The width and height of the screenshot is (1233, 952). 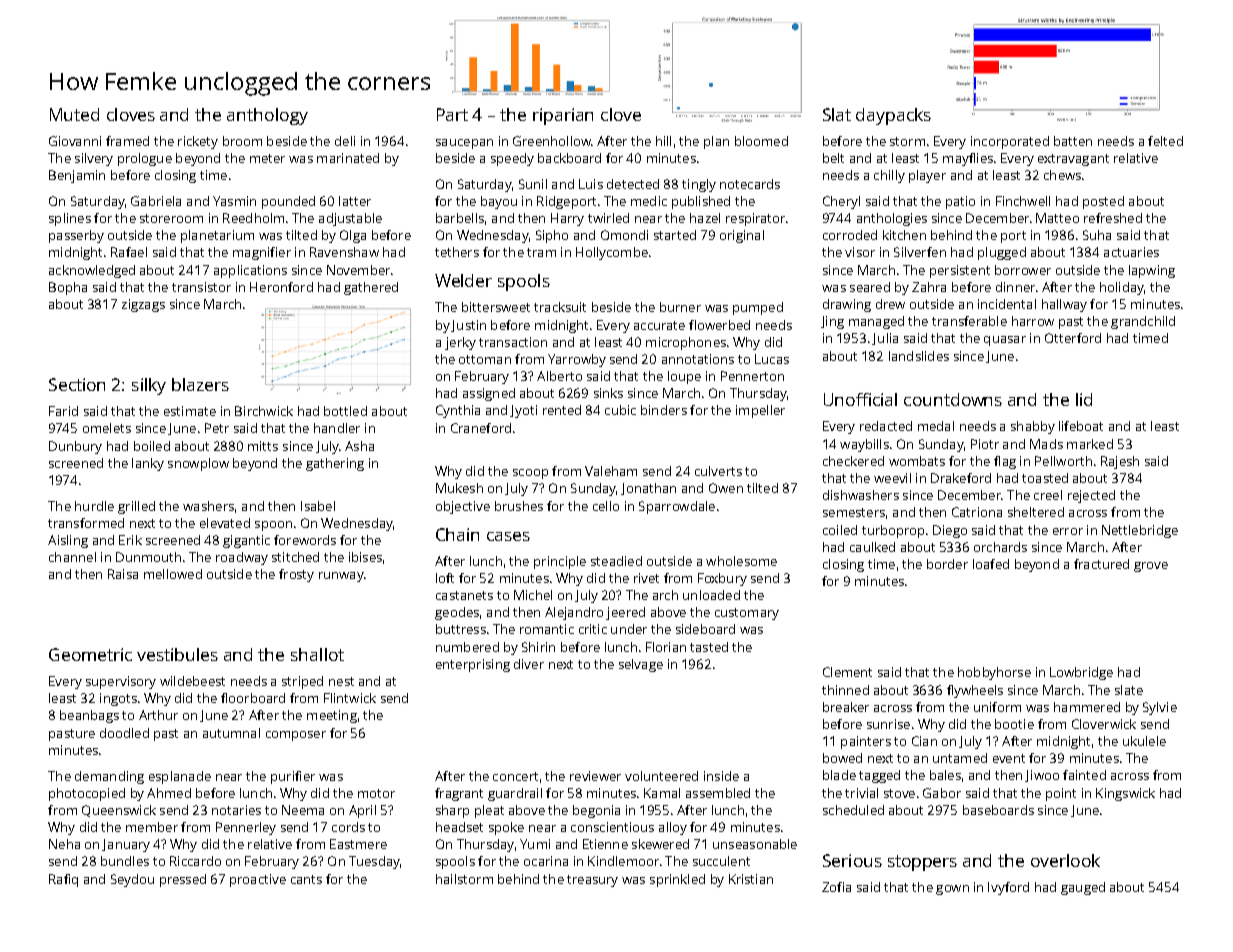 I want to click on riparian, so click(x=563, y=116).
